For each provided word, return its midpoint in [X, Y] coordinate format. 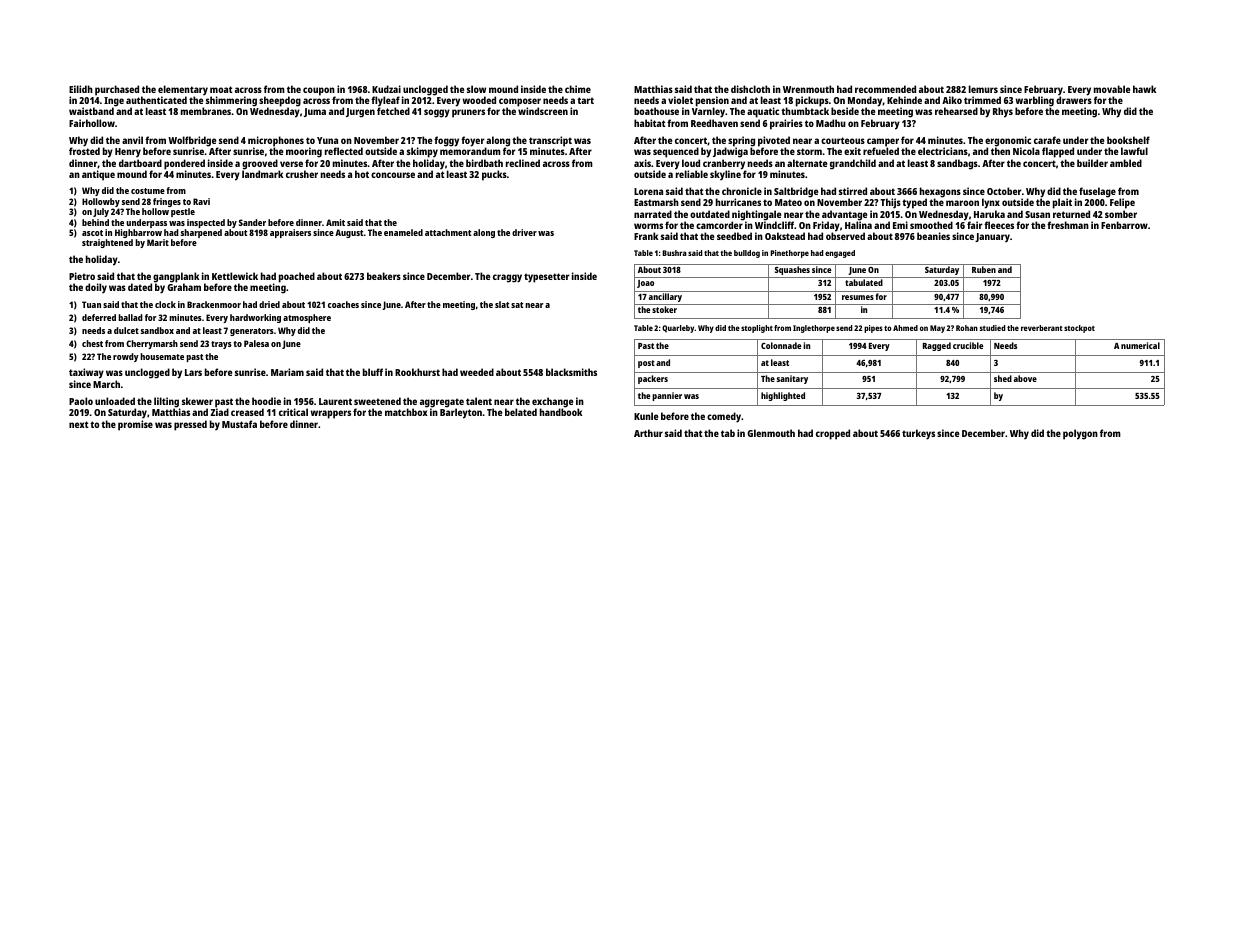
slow [476, 89]
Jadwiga [730, 152]
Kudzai [386, 89]
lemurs [983, 89]
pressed [190, 425]
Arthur [648, 433]
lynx [991, 203]
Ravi [201, 201]
